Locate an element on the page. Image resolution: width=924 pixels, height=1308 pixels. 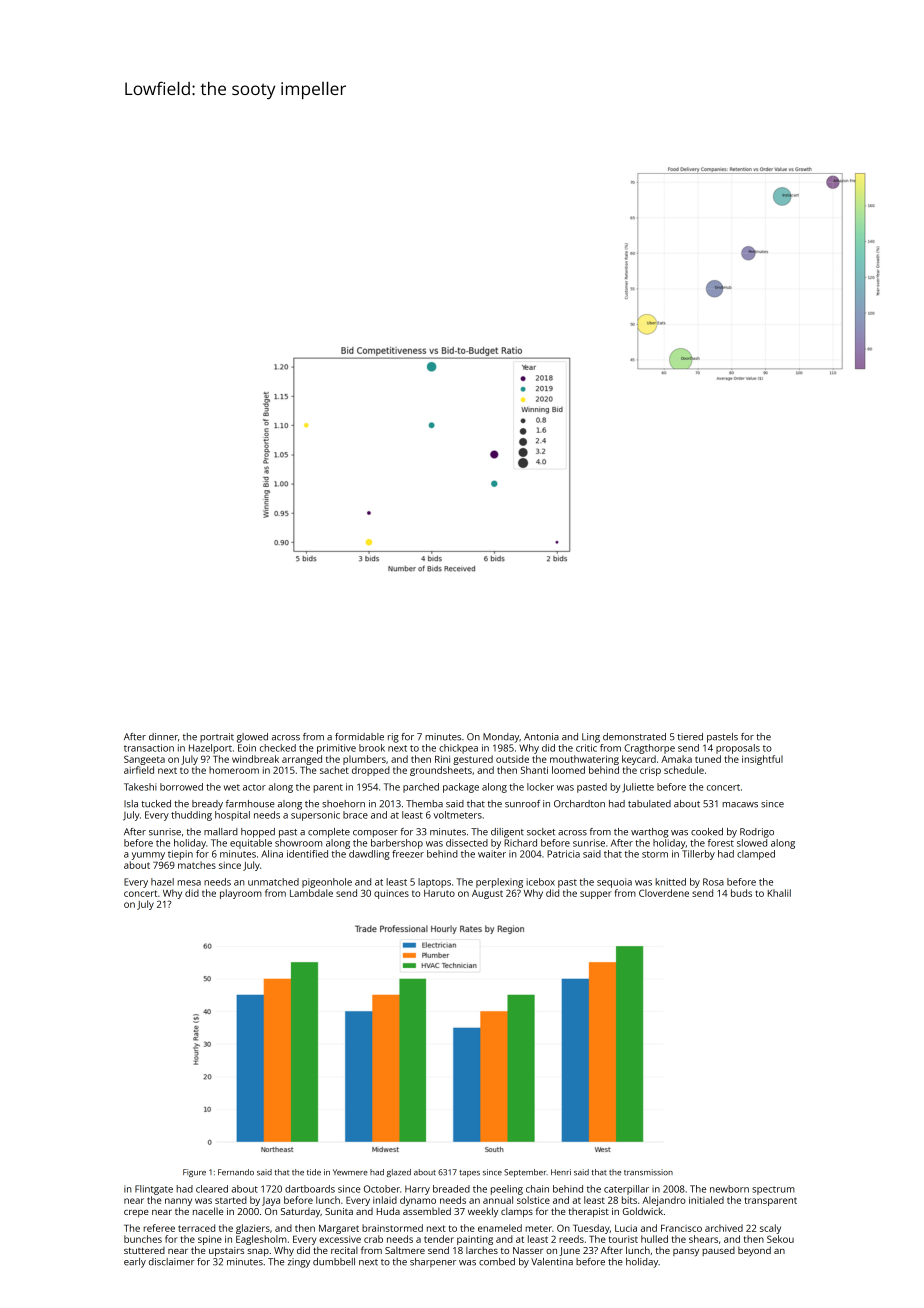
glazed is located at coordinates (399, 1173).
